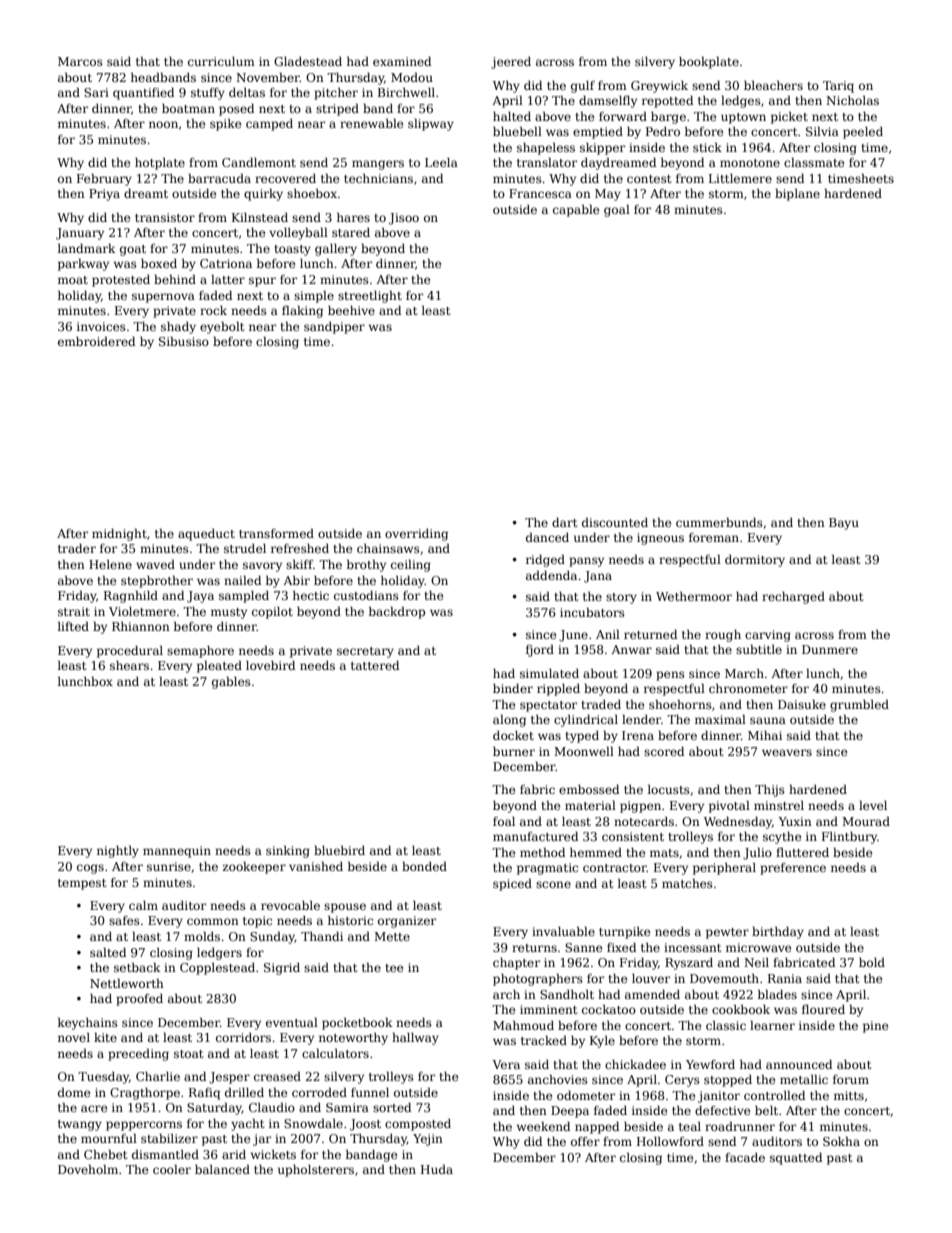  I want to click on renewable, so click(372, 123).
